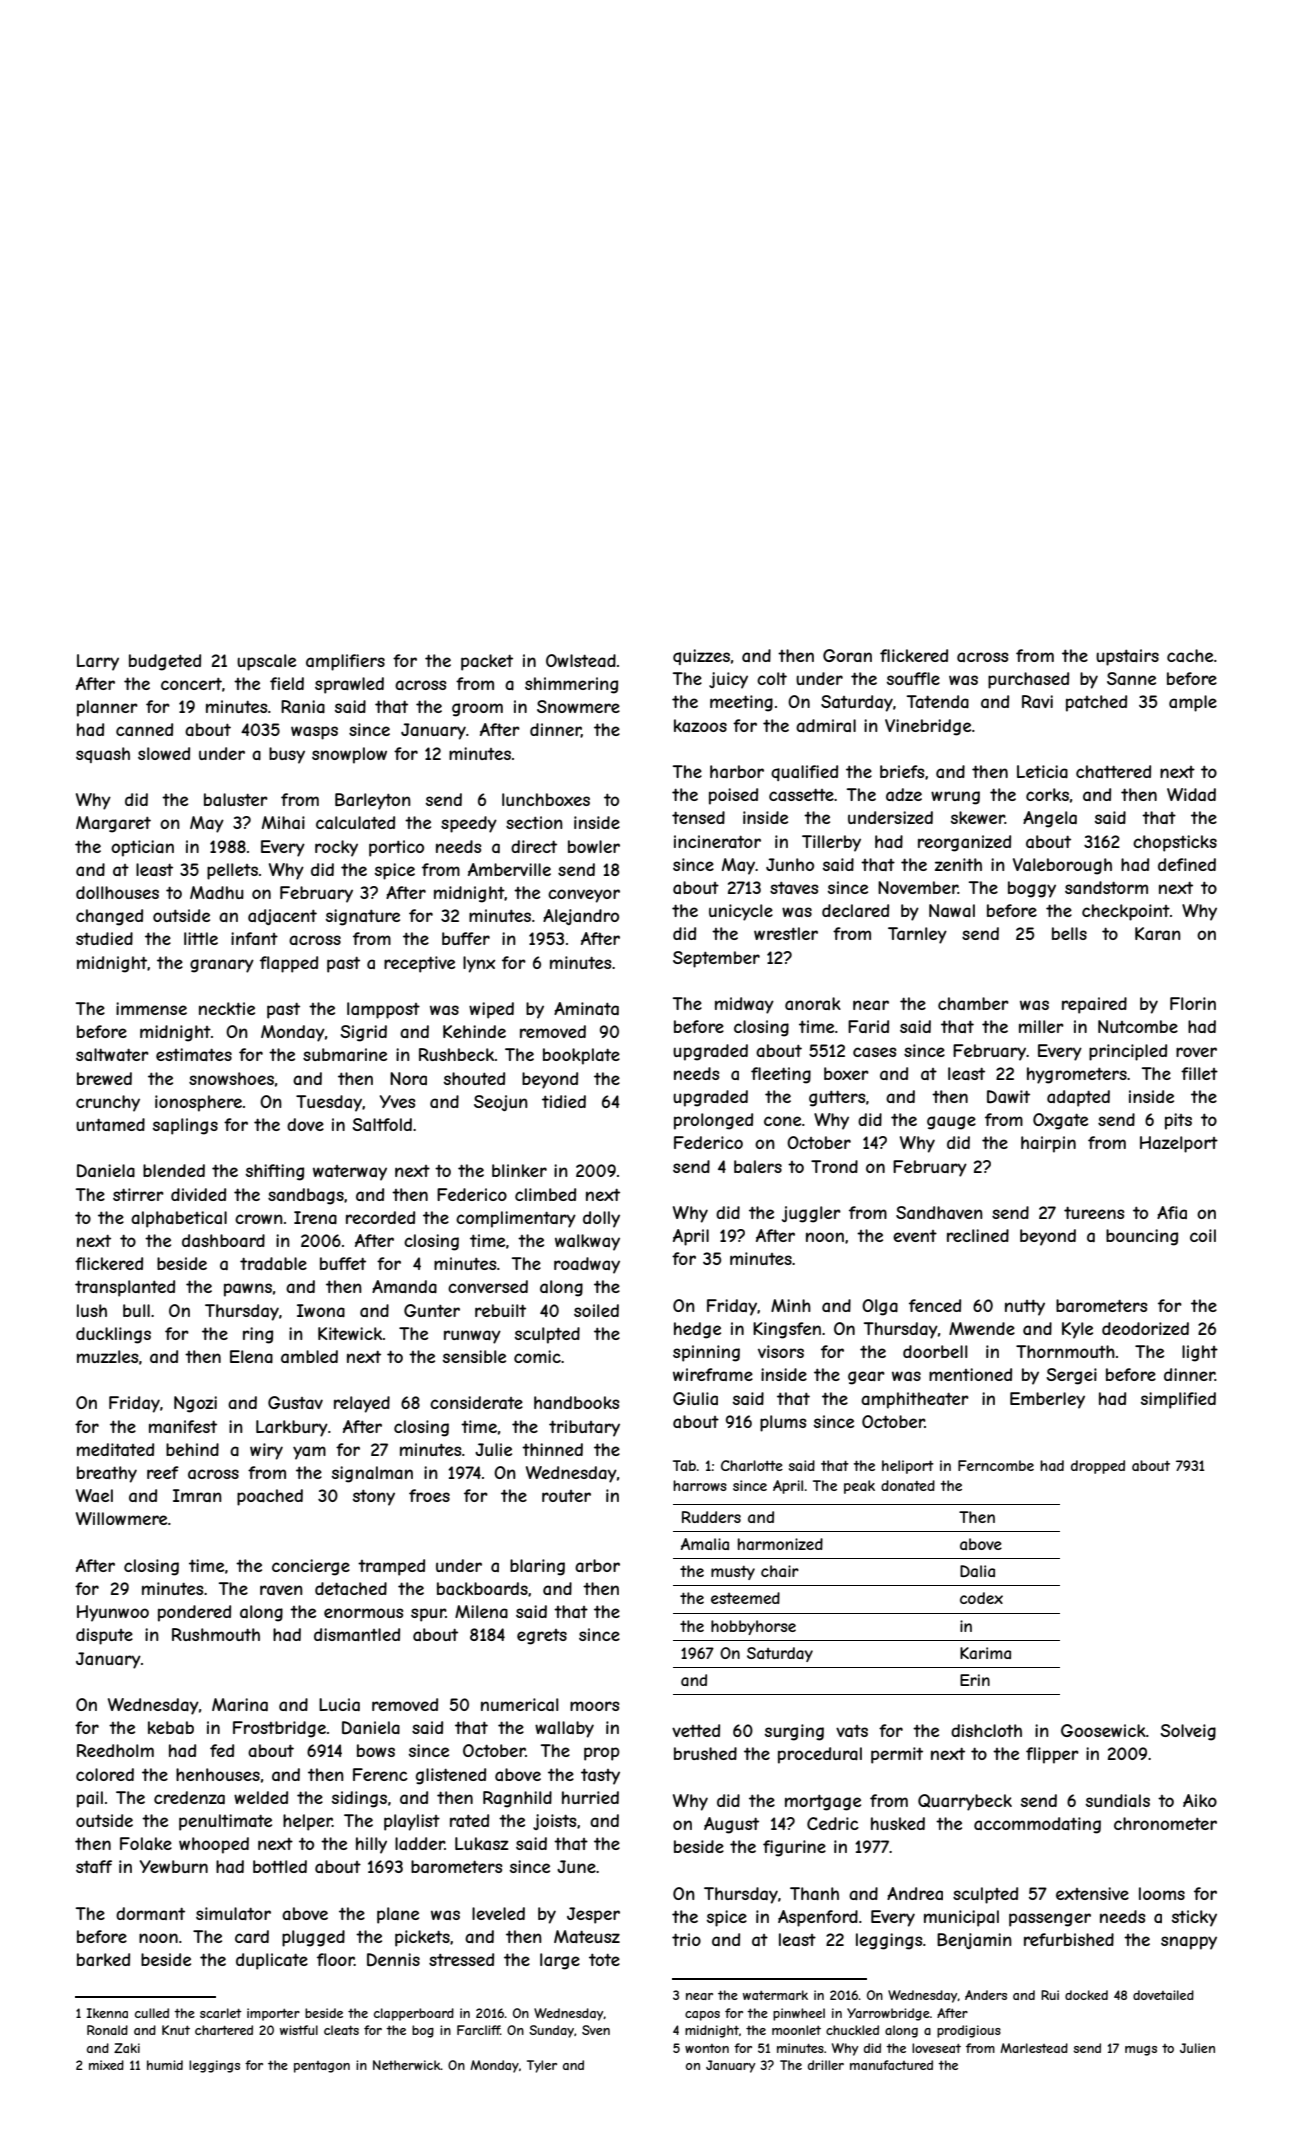  What do you see at coordinates (1165, 1823) in the screenshot?
I see `chronometer` at bounding box center [1165, 1823].
